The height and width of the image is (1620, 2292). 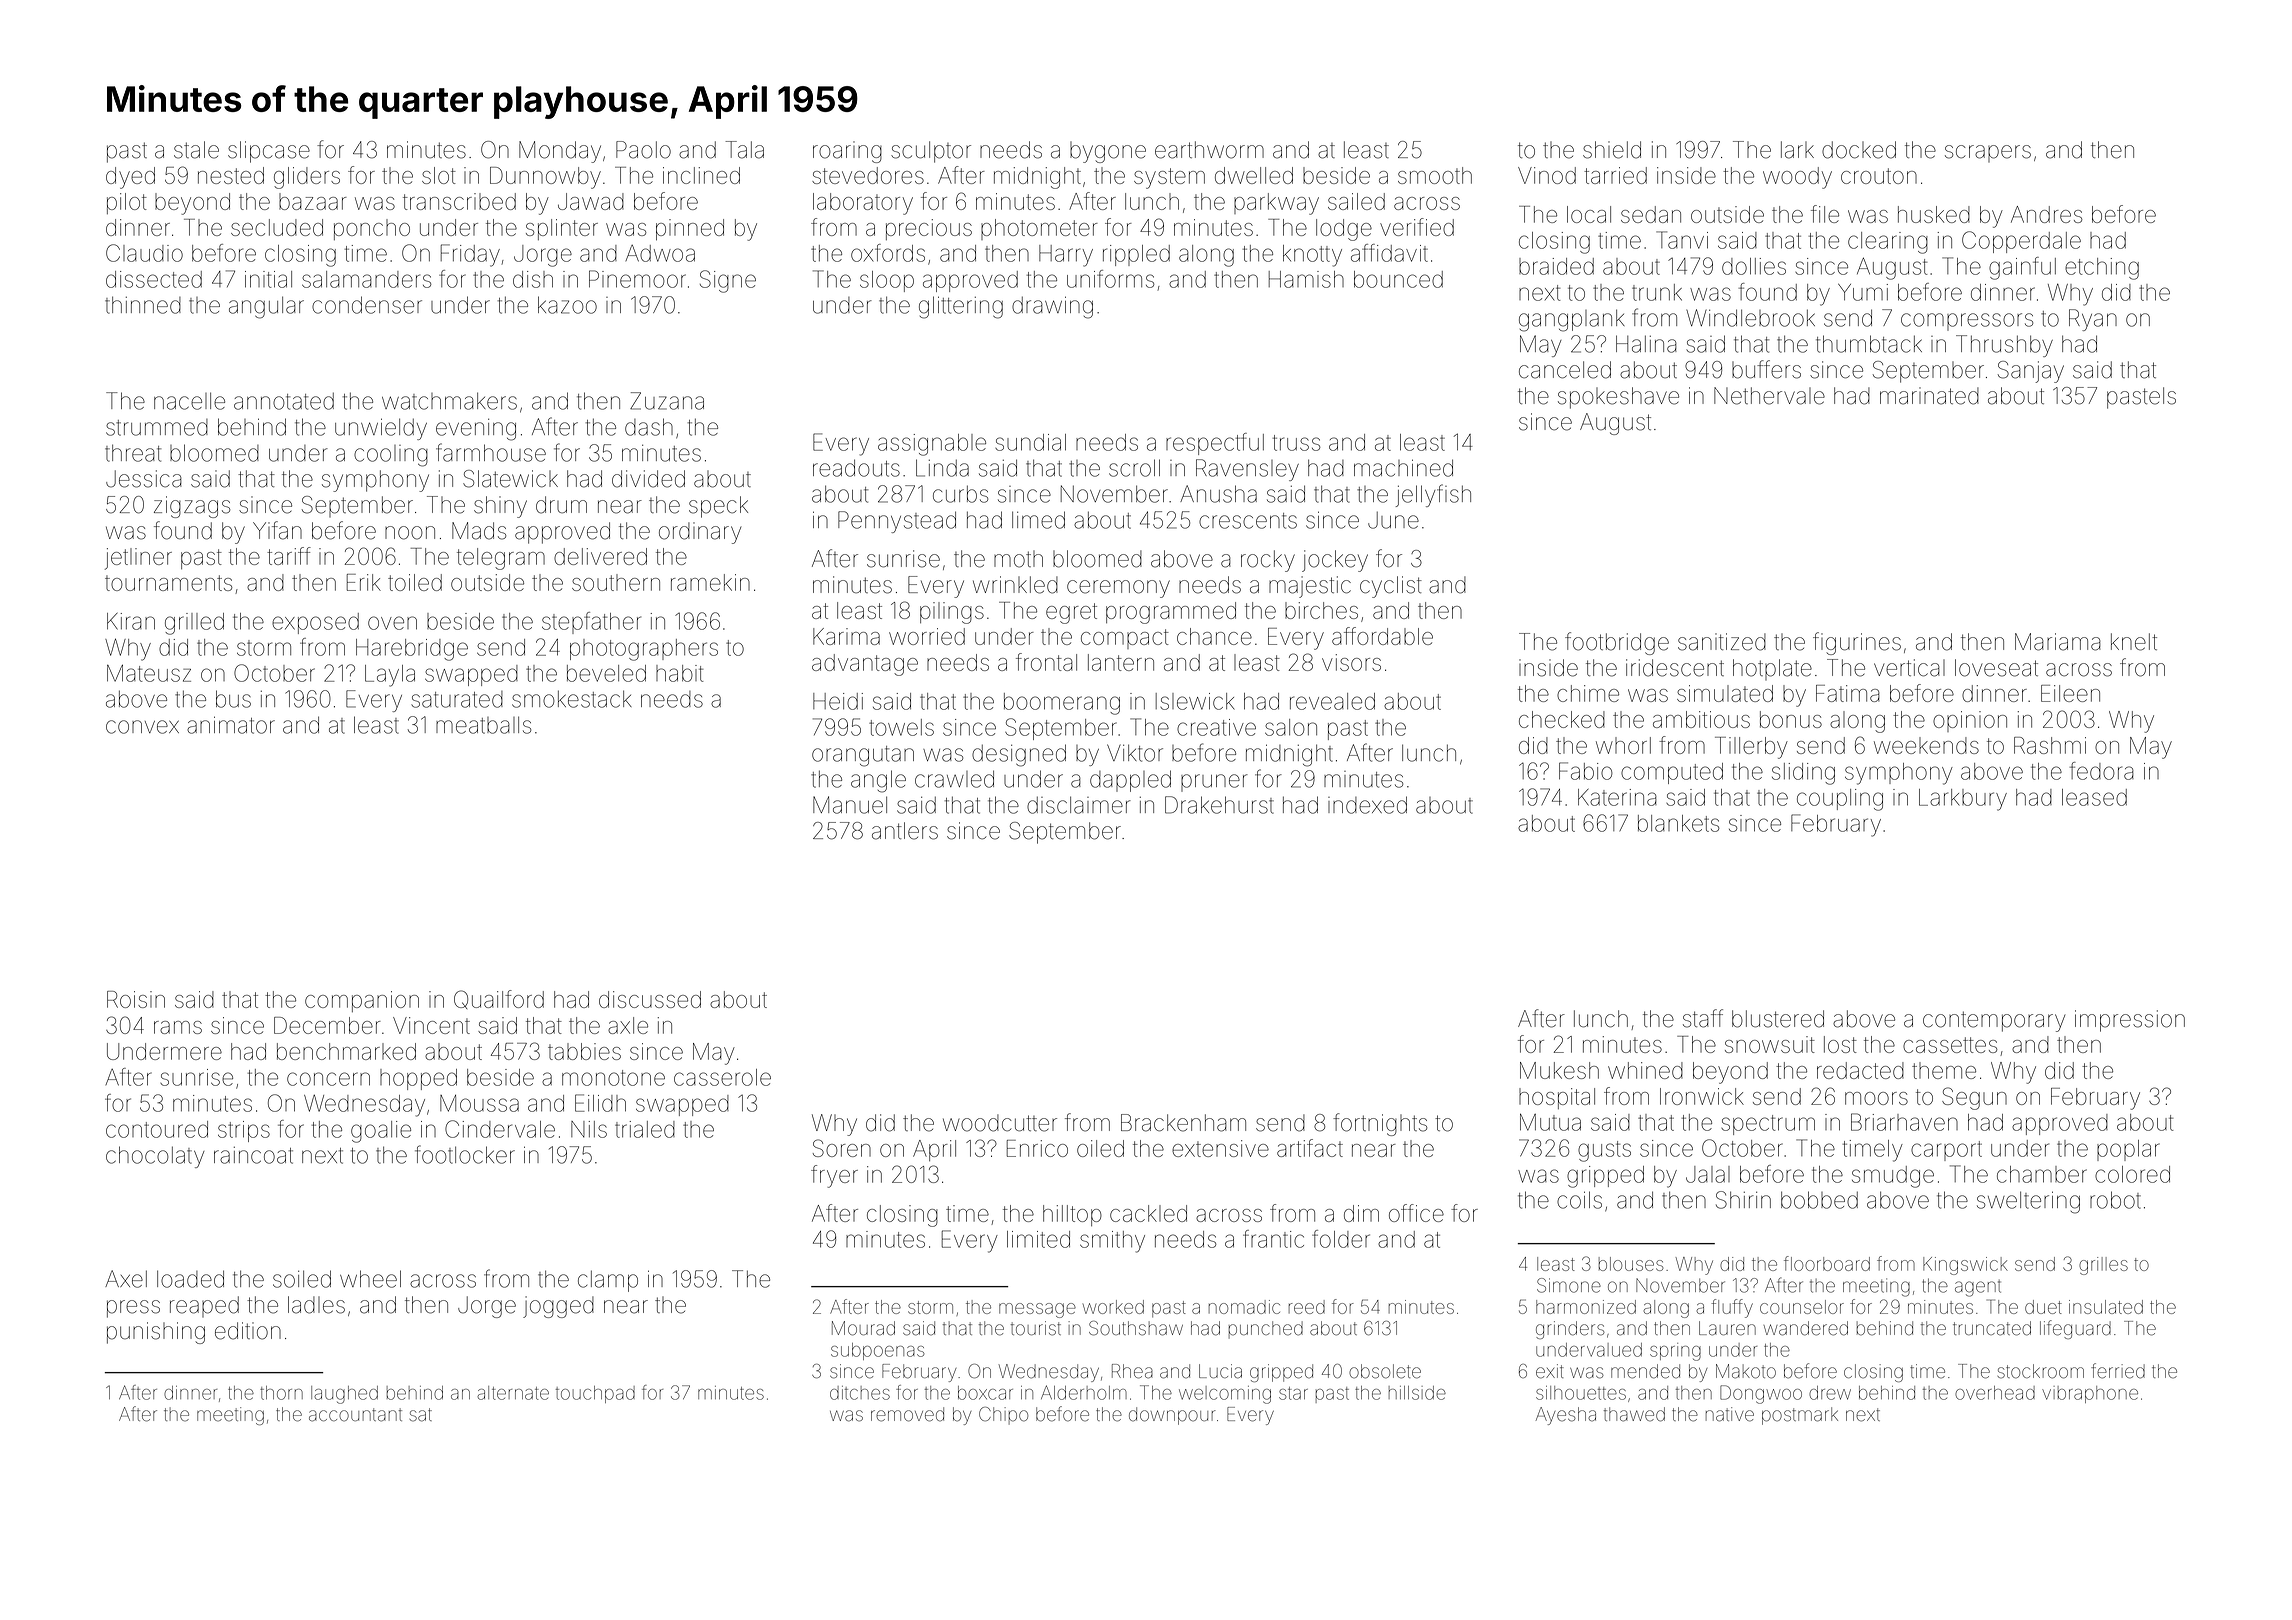 What do you see at coordinates (513, 1393) in the image?
I see `alternate` at bounding box center [513, 1393].
